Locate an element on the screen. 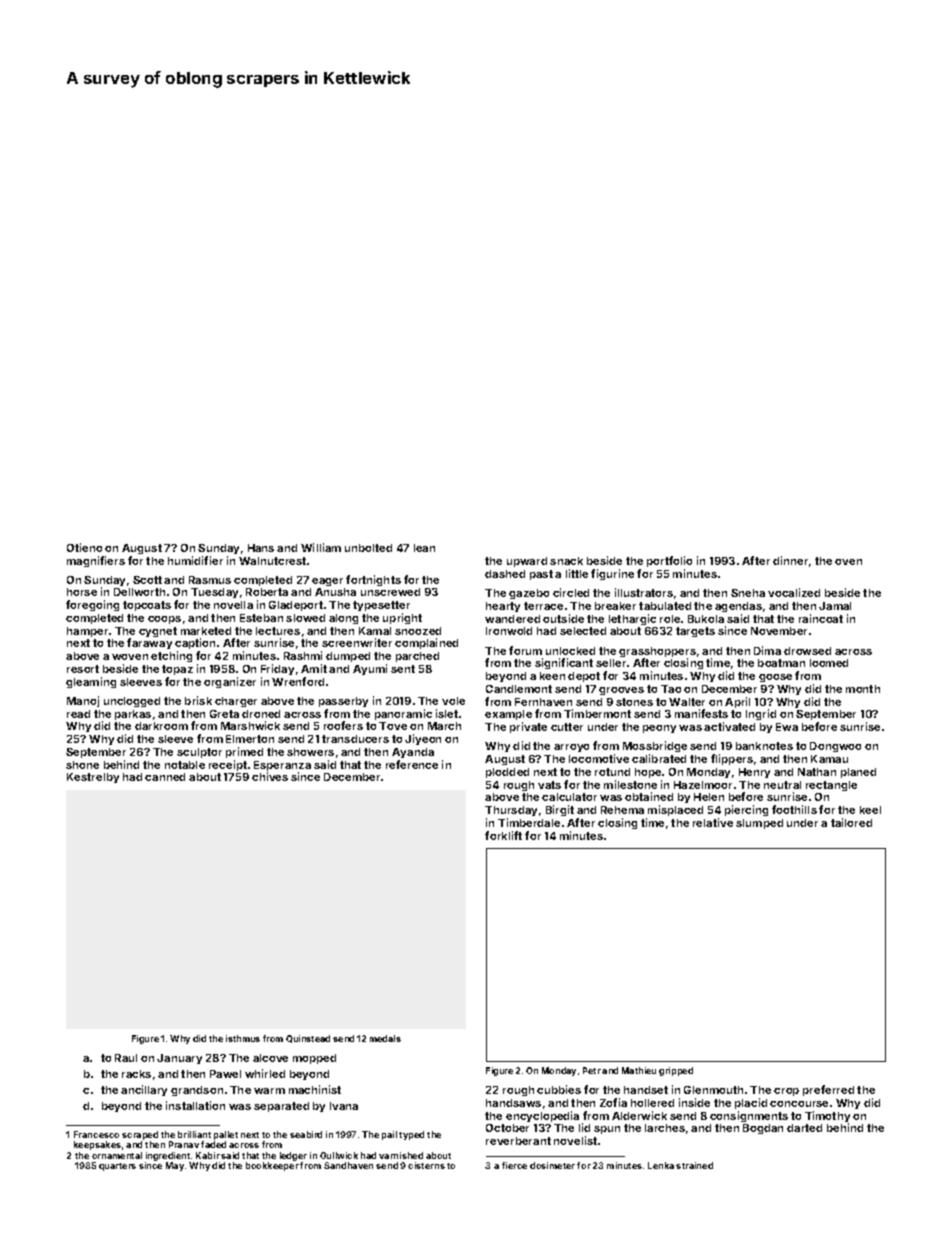  gripped is located at coordinates (676, 1071).
